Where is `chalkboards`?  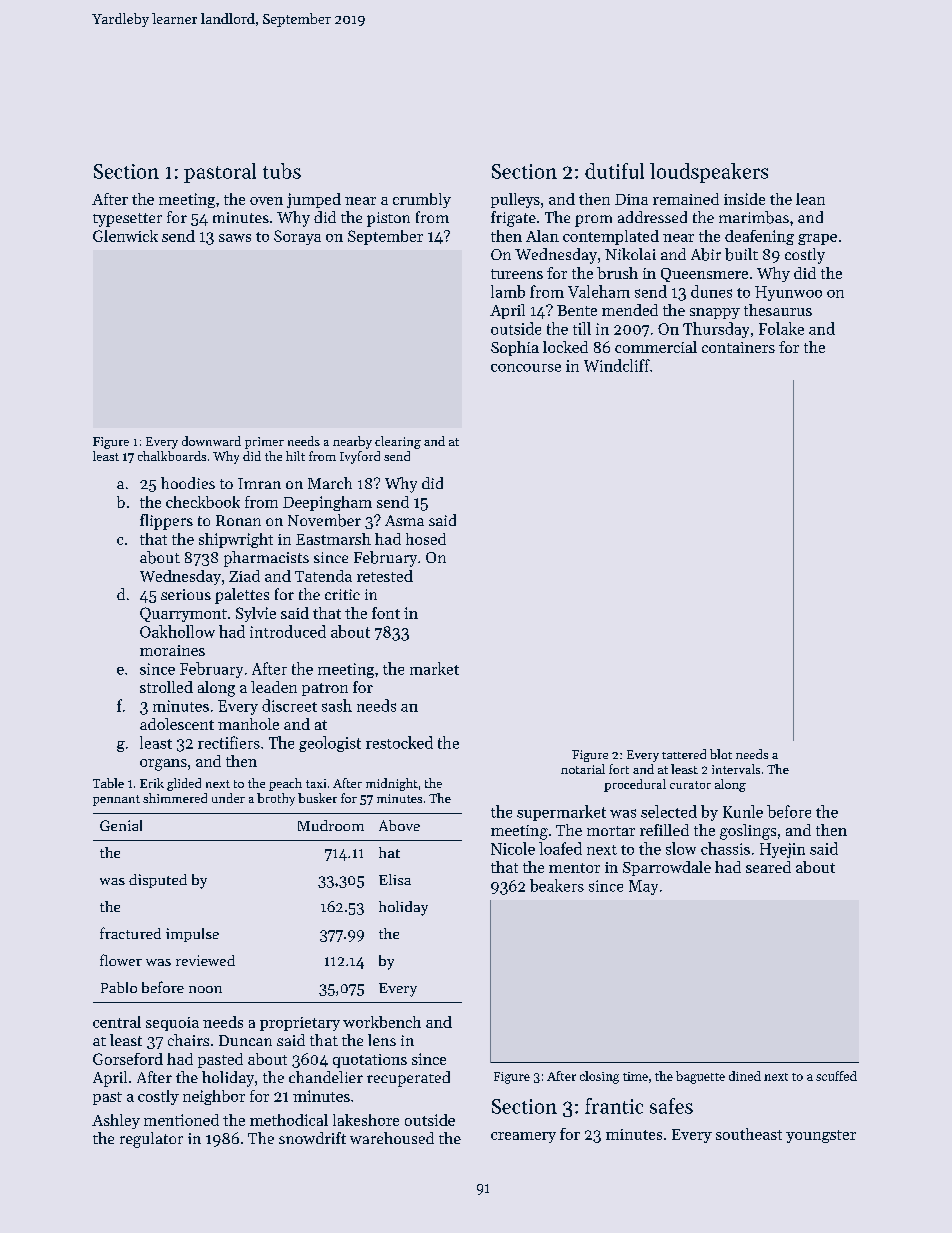 chalkboards is located at coordinates (172, 456).
